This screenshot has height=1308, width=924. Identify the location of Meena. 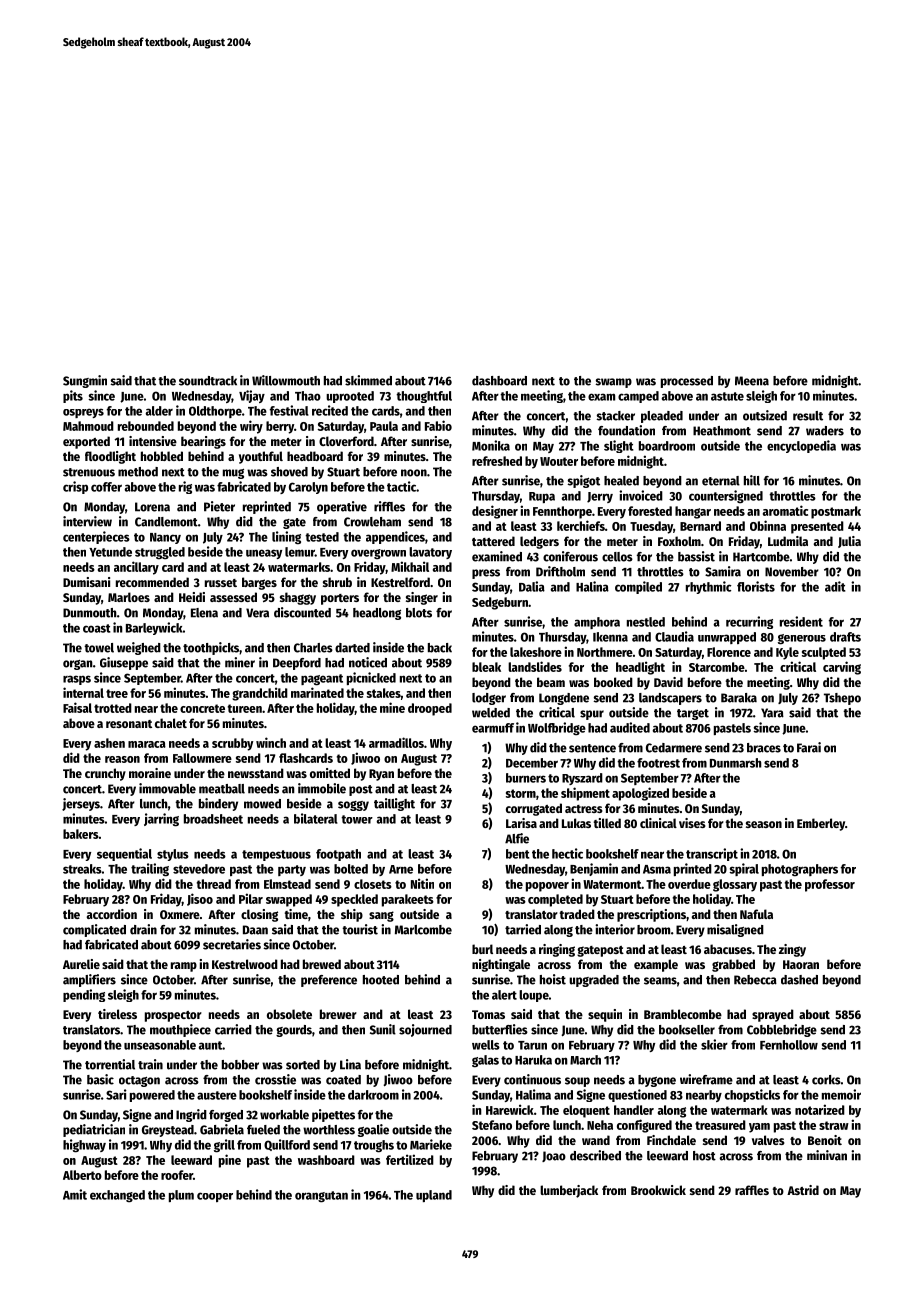
(752, 381).
